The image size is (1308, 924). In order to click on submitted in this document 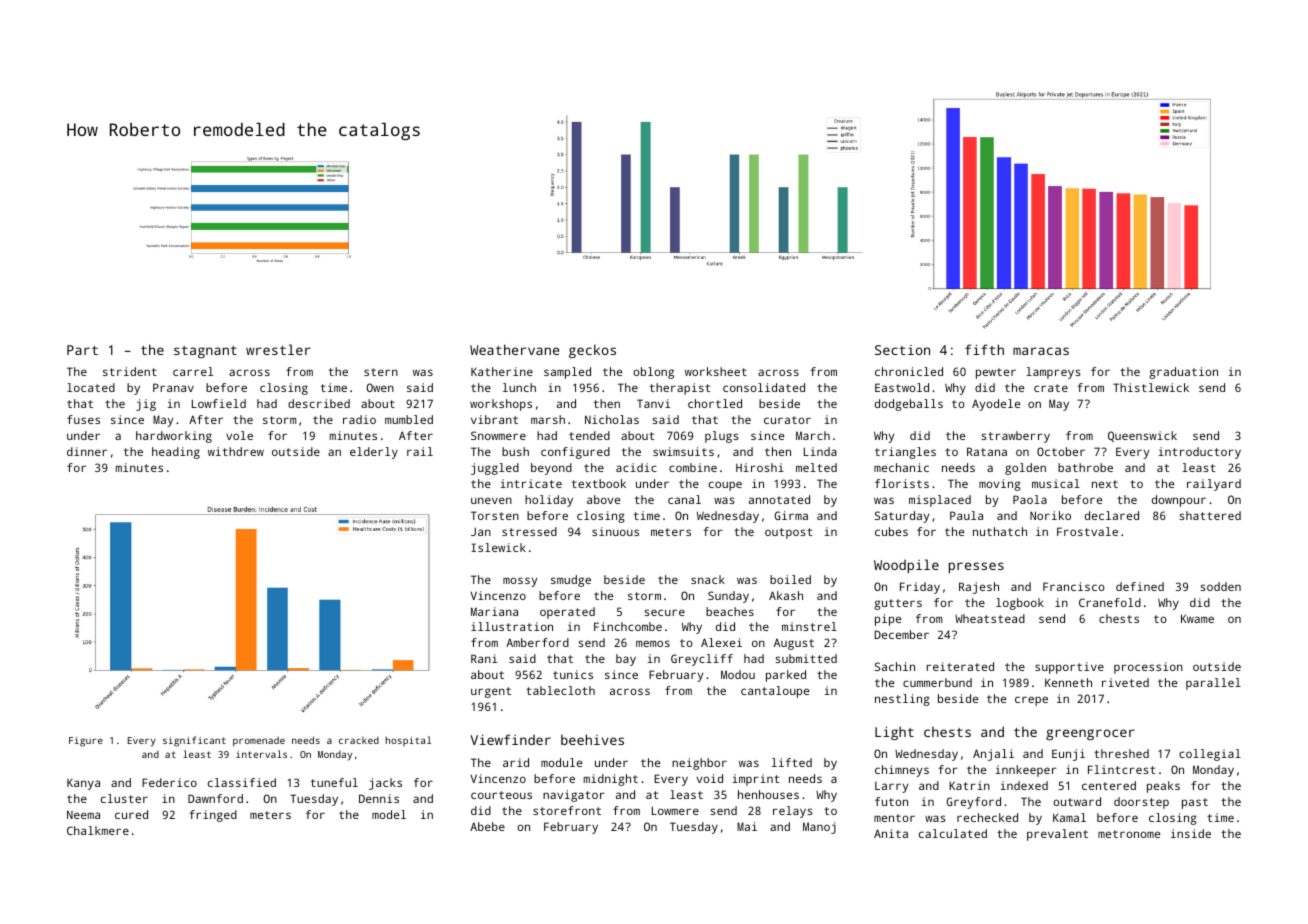, I will do `click(806, 658)`.
